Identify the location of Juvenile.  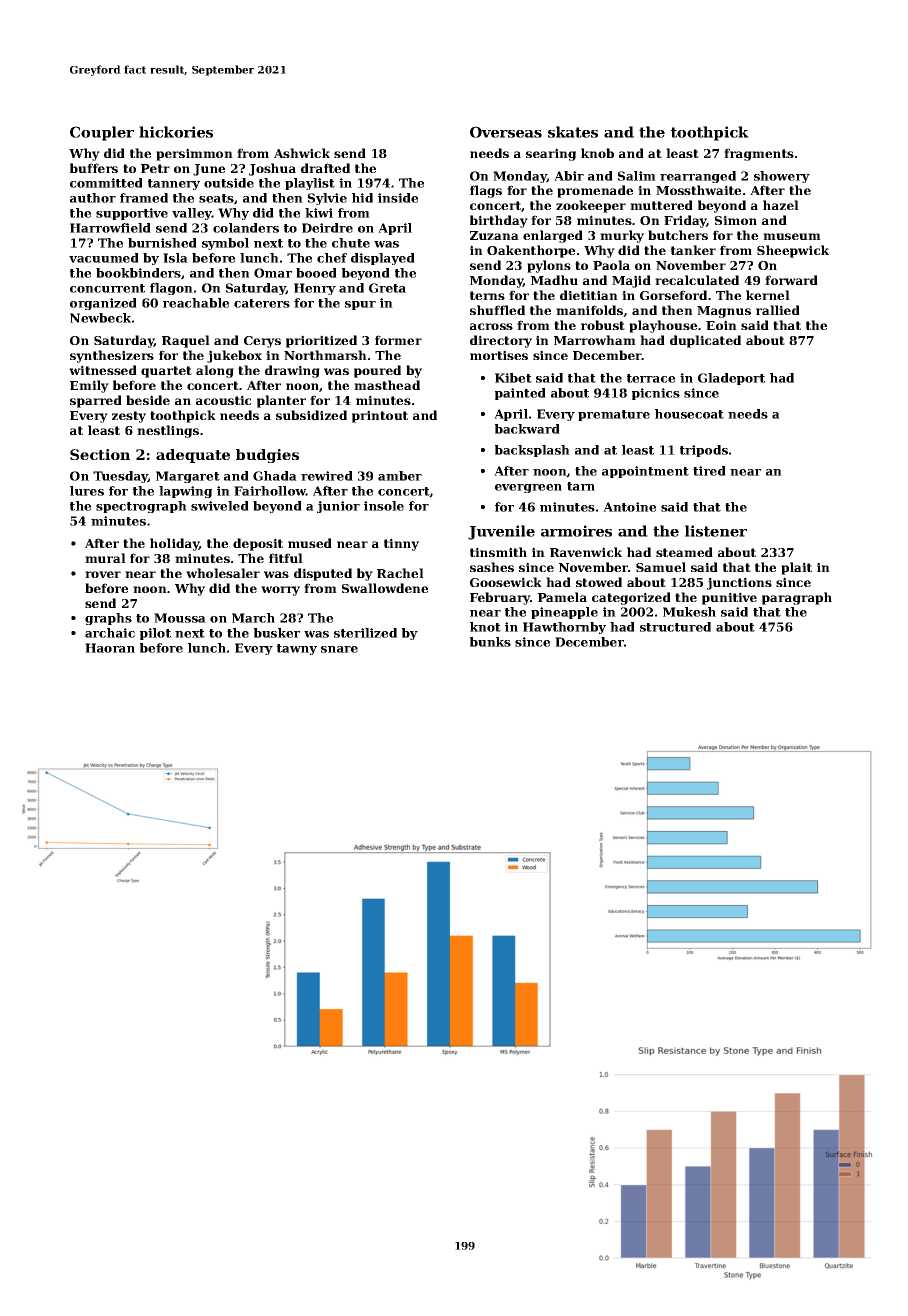
(501, 532).
